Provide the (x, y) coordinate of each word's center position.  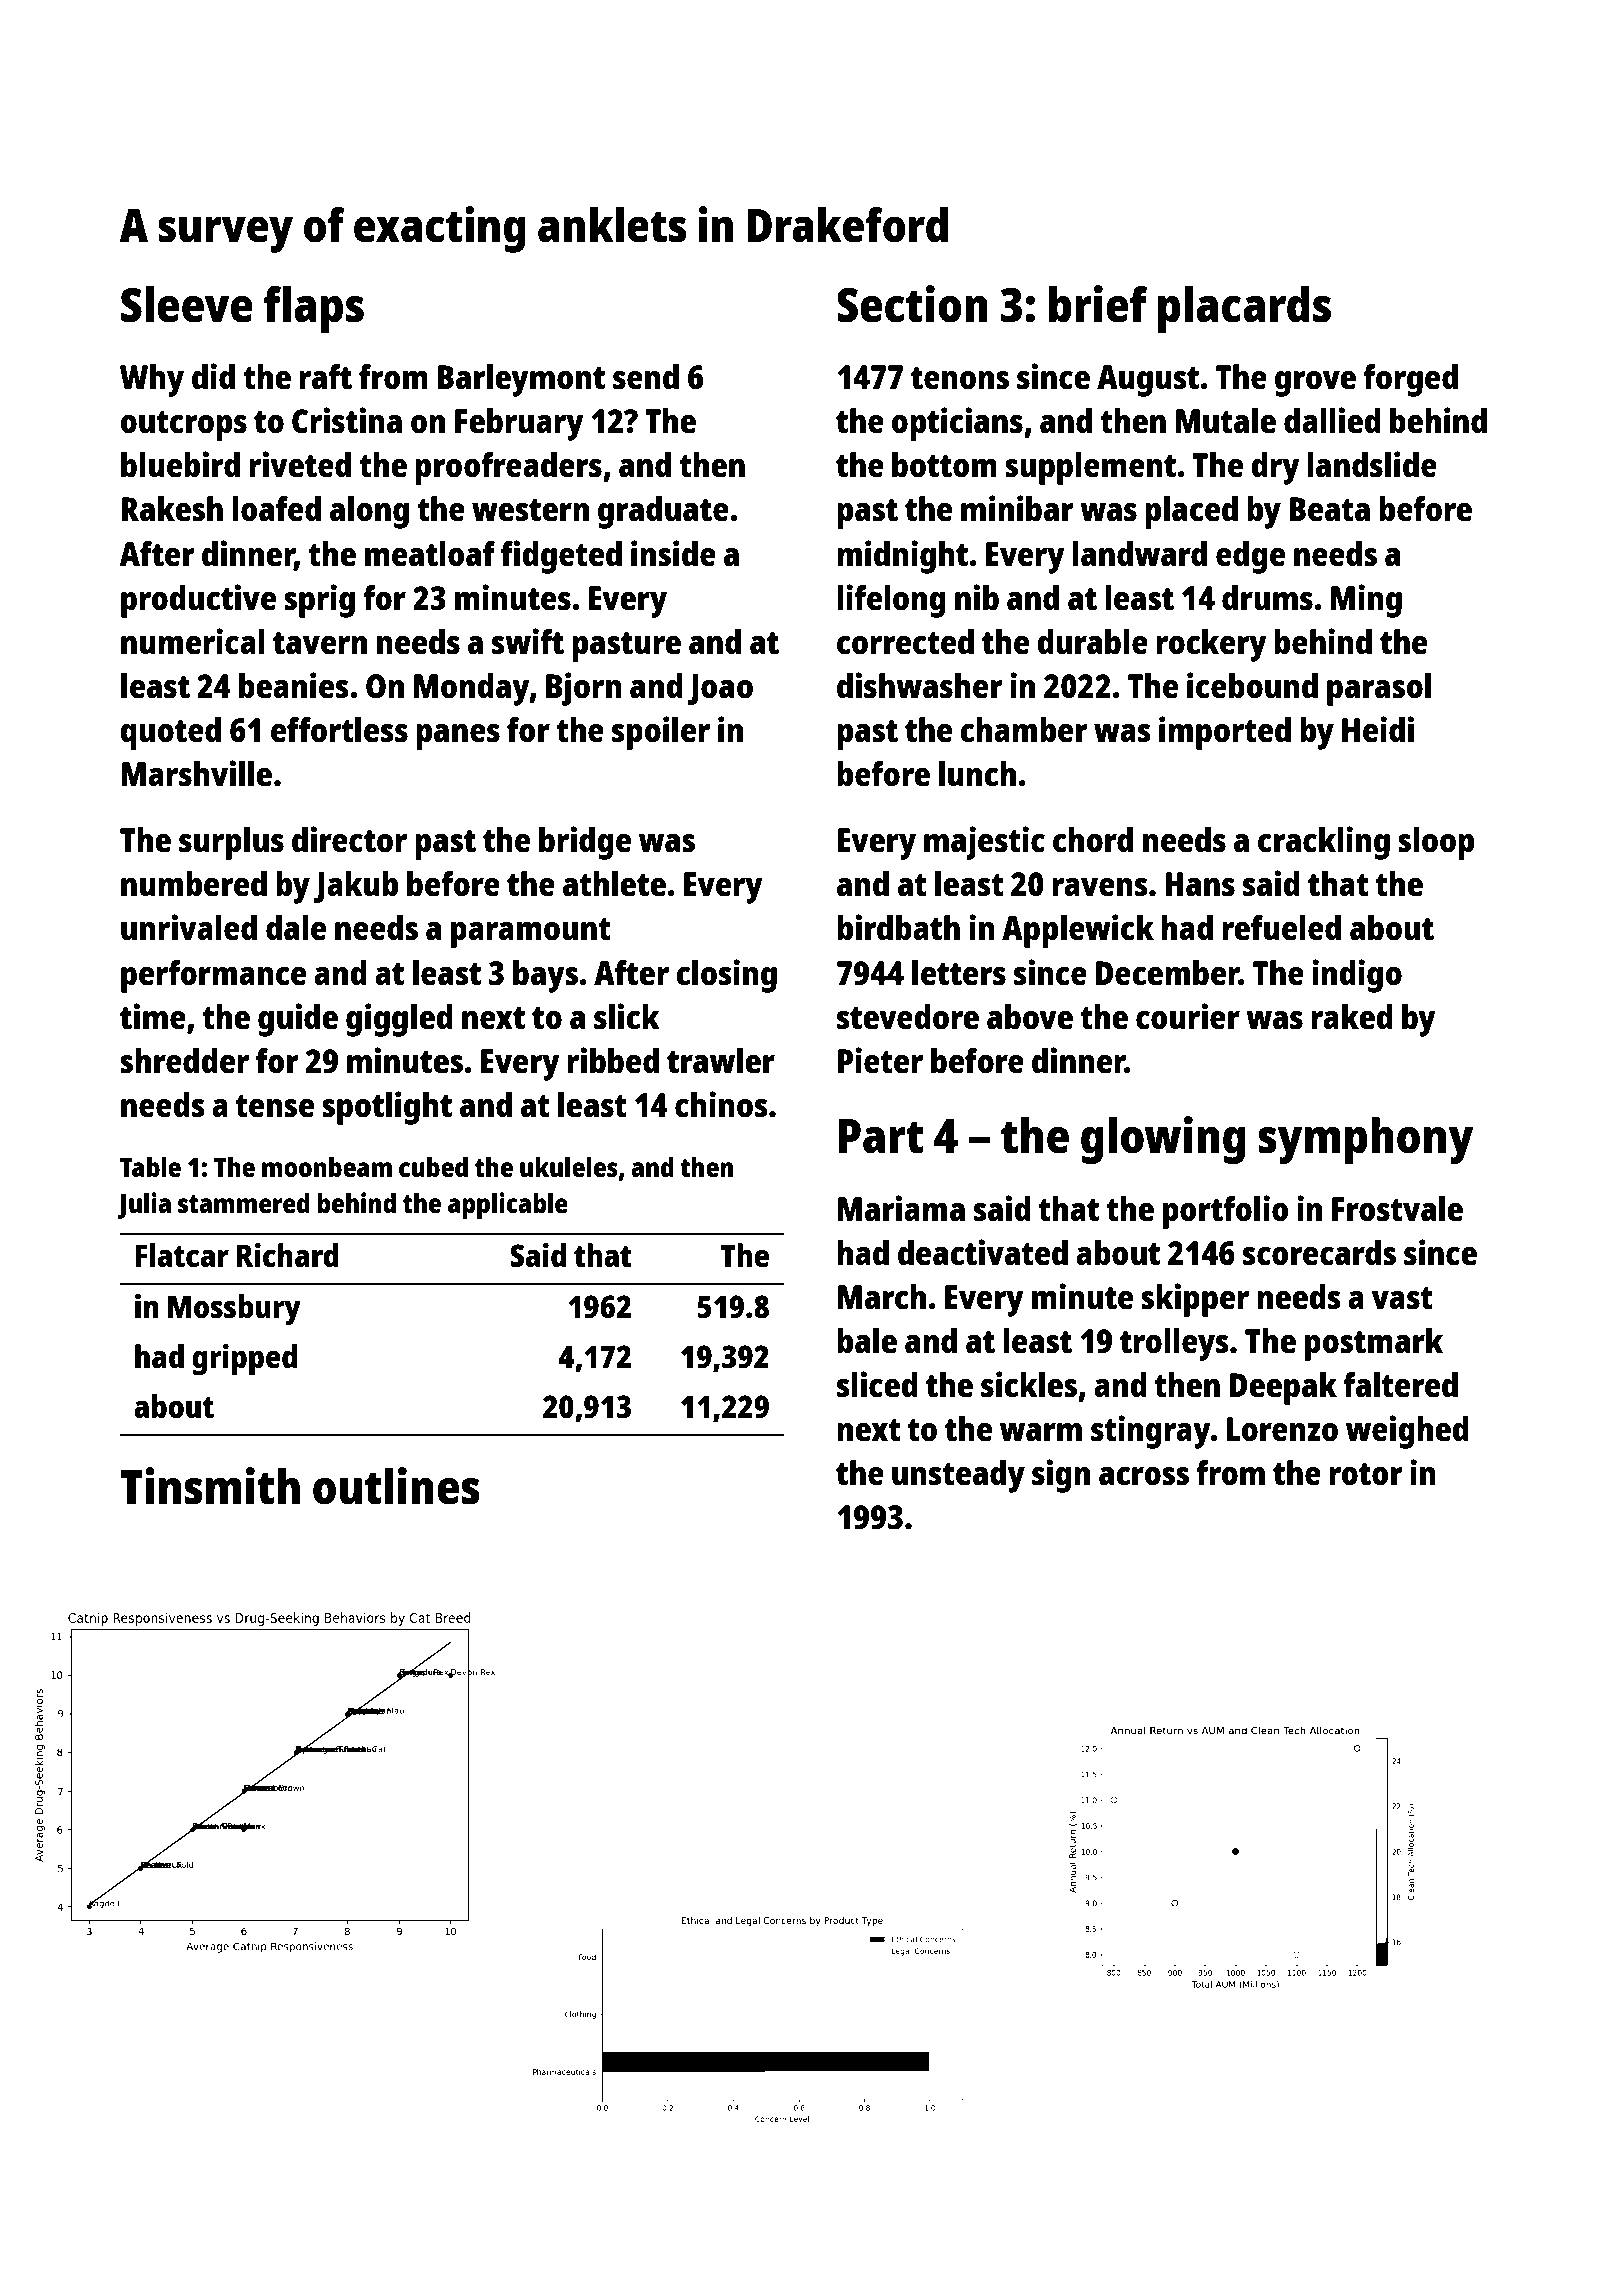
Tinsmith (210, 1486)
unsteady (958, 1476)
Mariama (901, 1208)
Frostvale (1397, 1209)
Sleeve (187, 304)
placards (1244, 309)
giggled (399, 1020)
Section (912, 304)
